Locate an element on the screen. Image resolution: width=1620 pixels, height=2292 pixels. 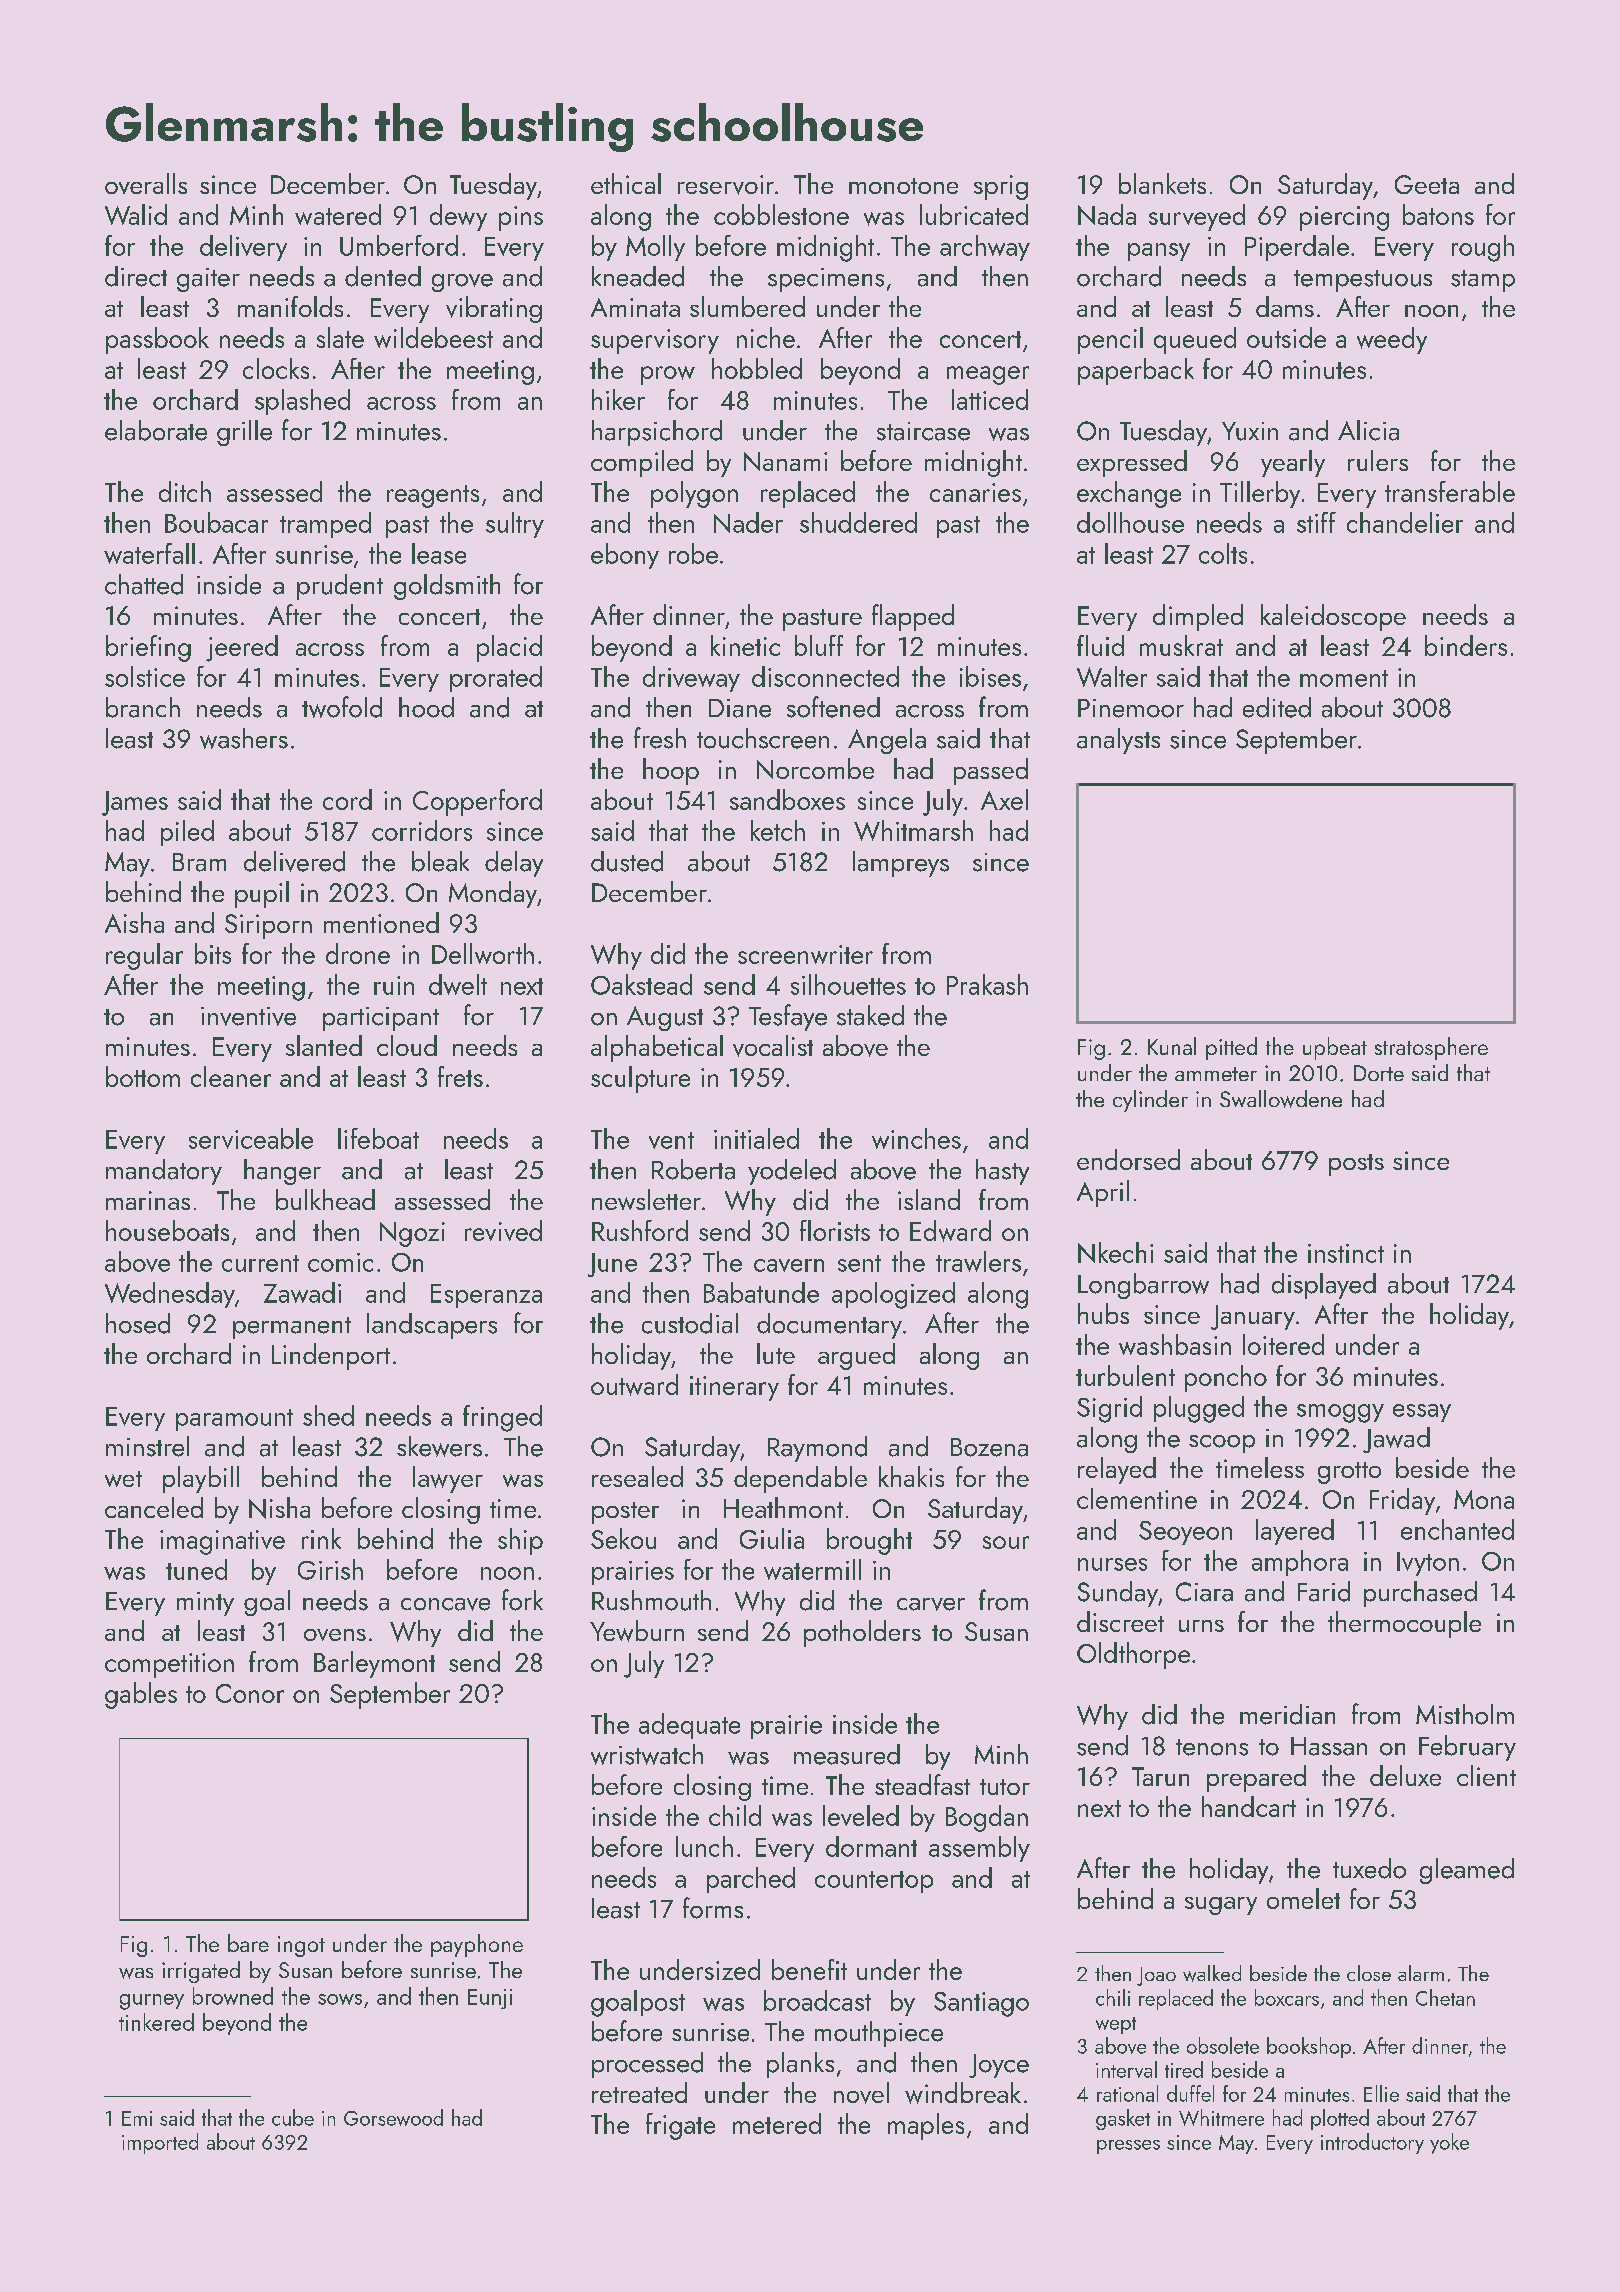
tempestuous is located at coordinates (1363, 281).
